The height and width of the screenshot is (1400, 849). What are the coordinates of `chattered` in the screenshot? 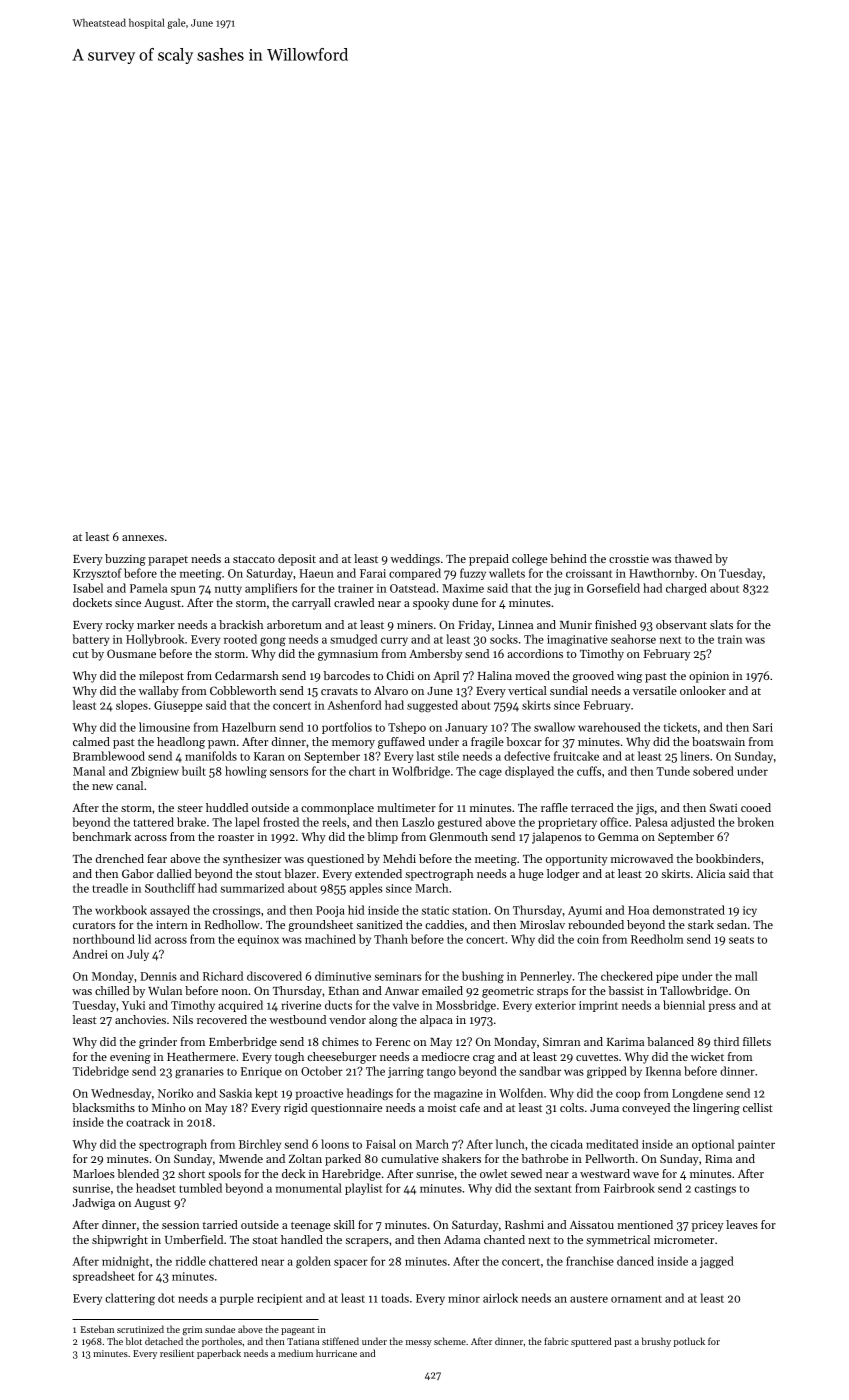 It's located at (233, 1261).
